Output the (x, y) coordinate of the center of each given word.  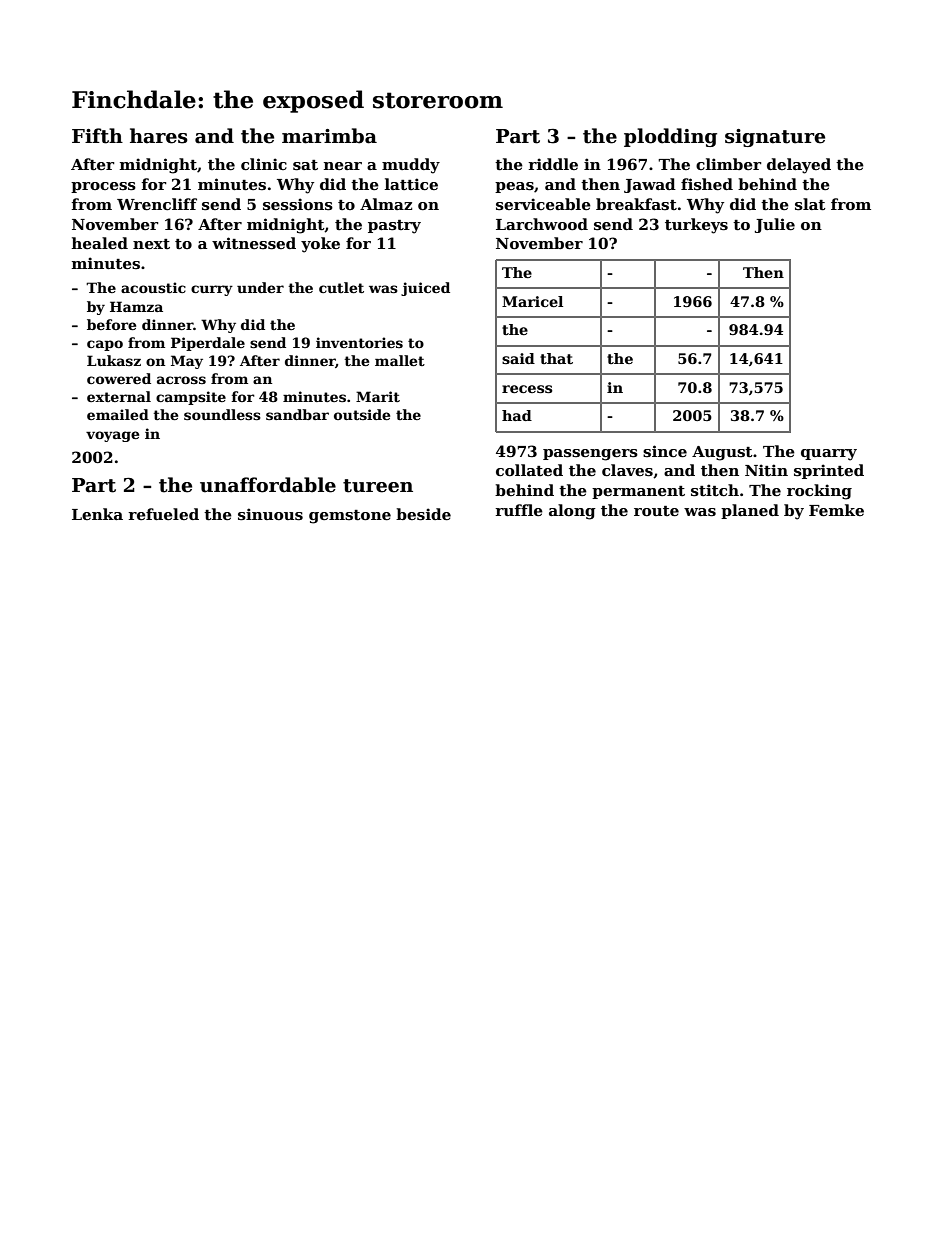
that (556, 358)
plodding (670, 137)
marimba (329, 136)
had (517, 415)
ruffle (519, 510)
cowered (119, 378)
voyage (112, 436)
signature (775, 138)
